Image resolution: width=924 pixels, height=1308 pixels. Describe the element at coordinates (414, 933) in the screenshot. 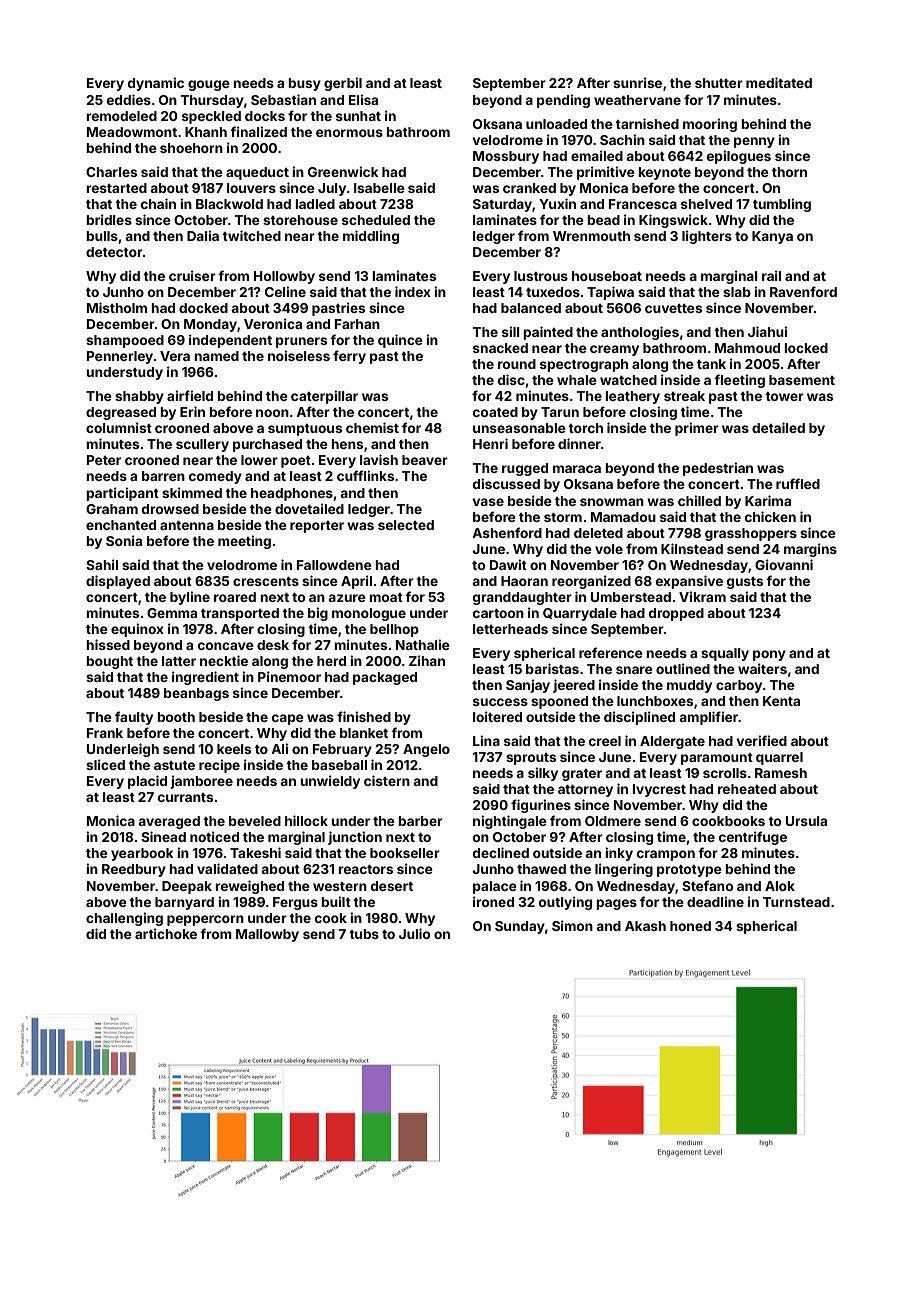

I see `Julio` at that location.
